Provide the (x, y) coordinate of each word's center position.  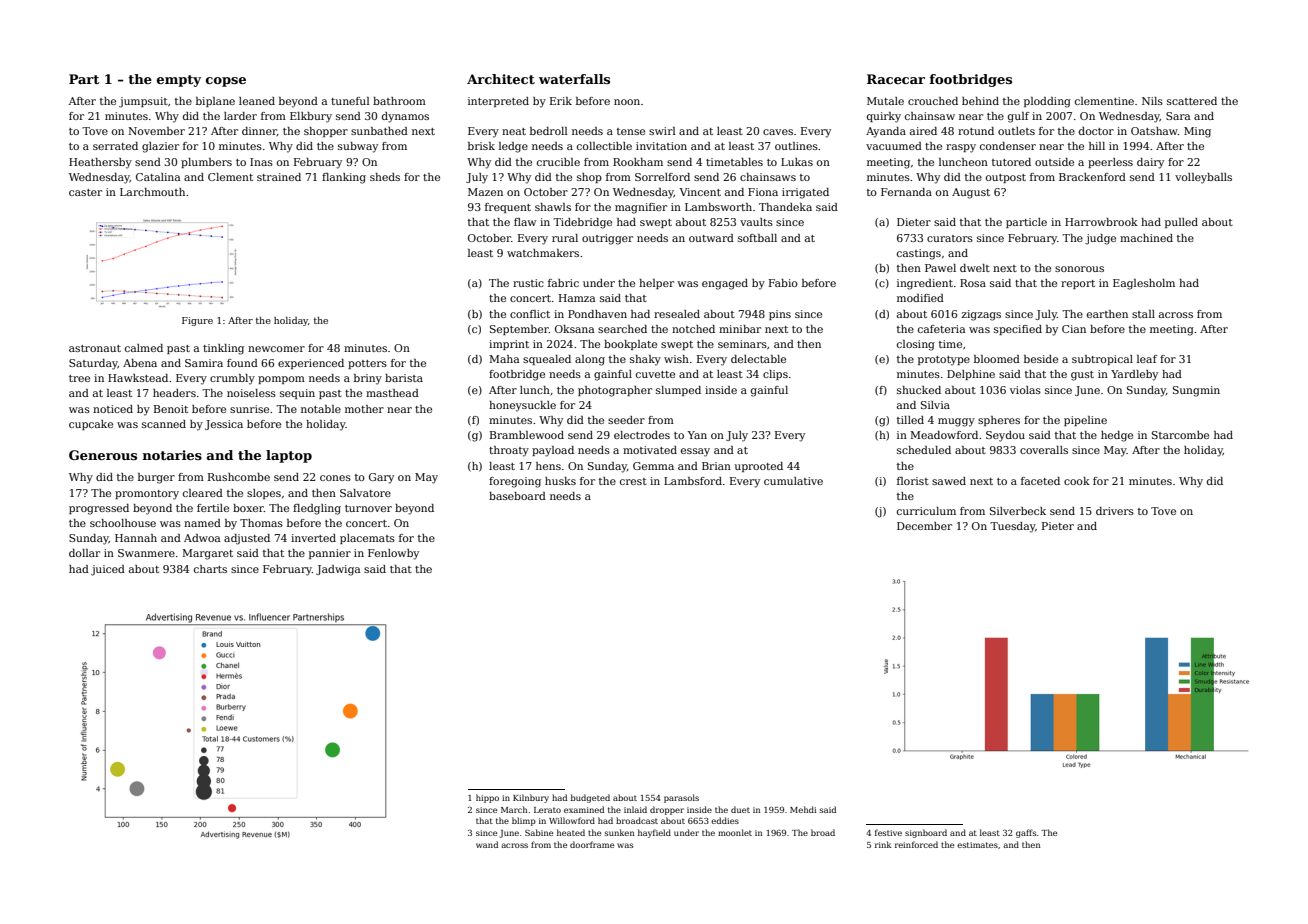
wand (487, 844)
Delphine (971, 375)
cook (1077, 481)
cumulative (793, 481)
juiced (108, 570)
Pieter (1058, 526)
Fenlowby (393, 554)
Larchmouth (152, 192)
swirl (662, 131)
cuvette (655, 374)
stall (1143, 314)
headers (174, 393)
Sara (1178, 116)
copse (226, 82)
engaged (725, 284)
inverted (313, 538)
